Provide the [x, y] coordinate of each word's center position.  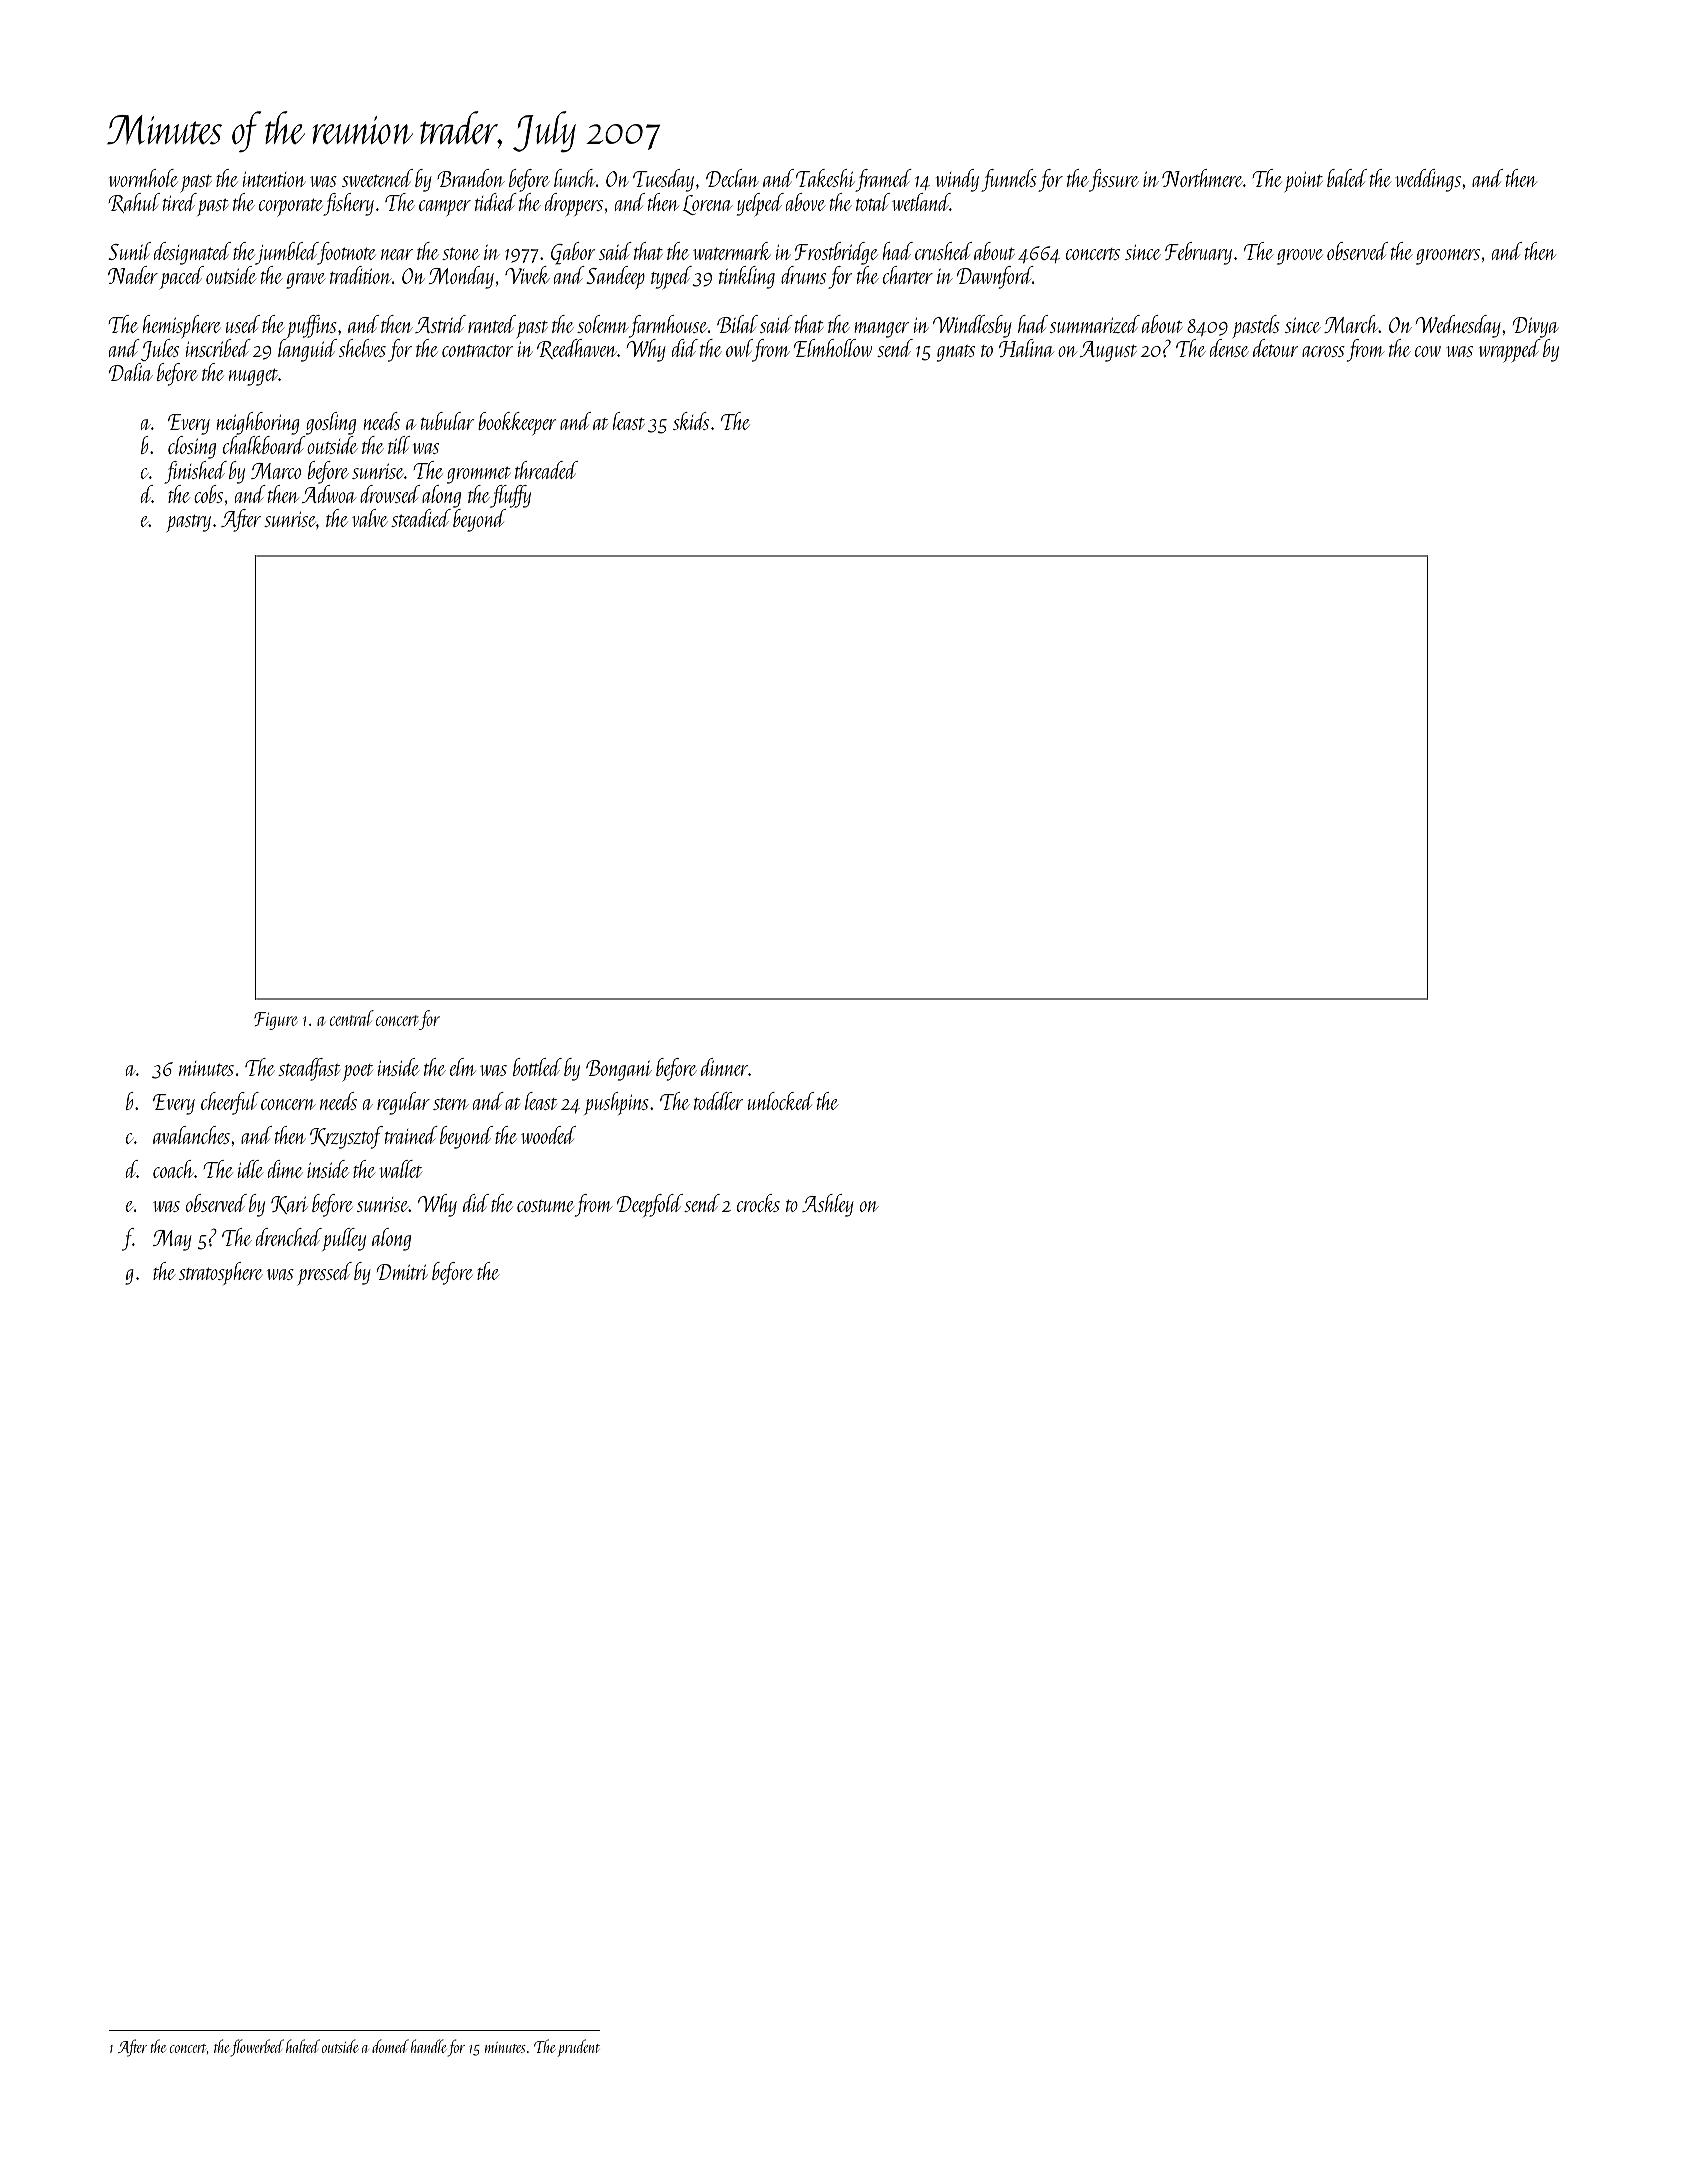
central [352, 1018]
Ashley [828, 1205]
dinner [724, 1067]
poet [357, 1073]
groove [1300, 257]
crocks [758, 1203]
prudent [579, 2048]
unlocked [781, 1101]
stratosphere [221, 1273]
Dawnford [995, 277]
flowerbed [257, 2048]
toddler [718, 1101]
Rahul [134, 203]
